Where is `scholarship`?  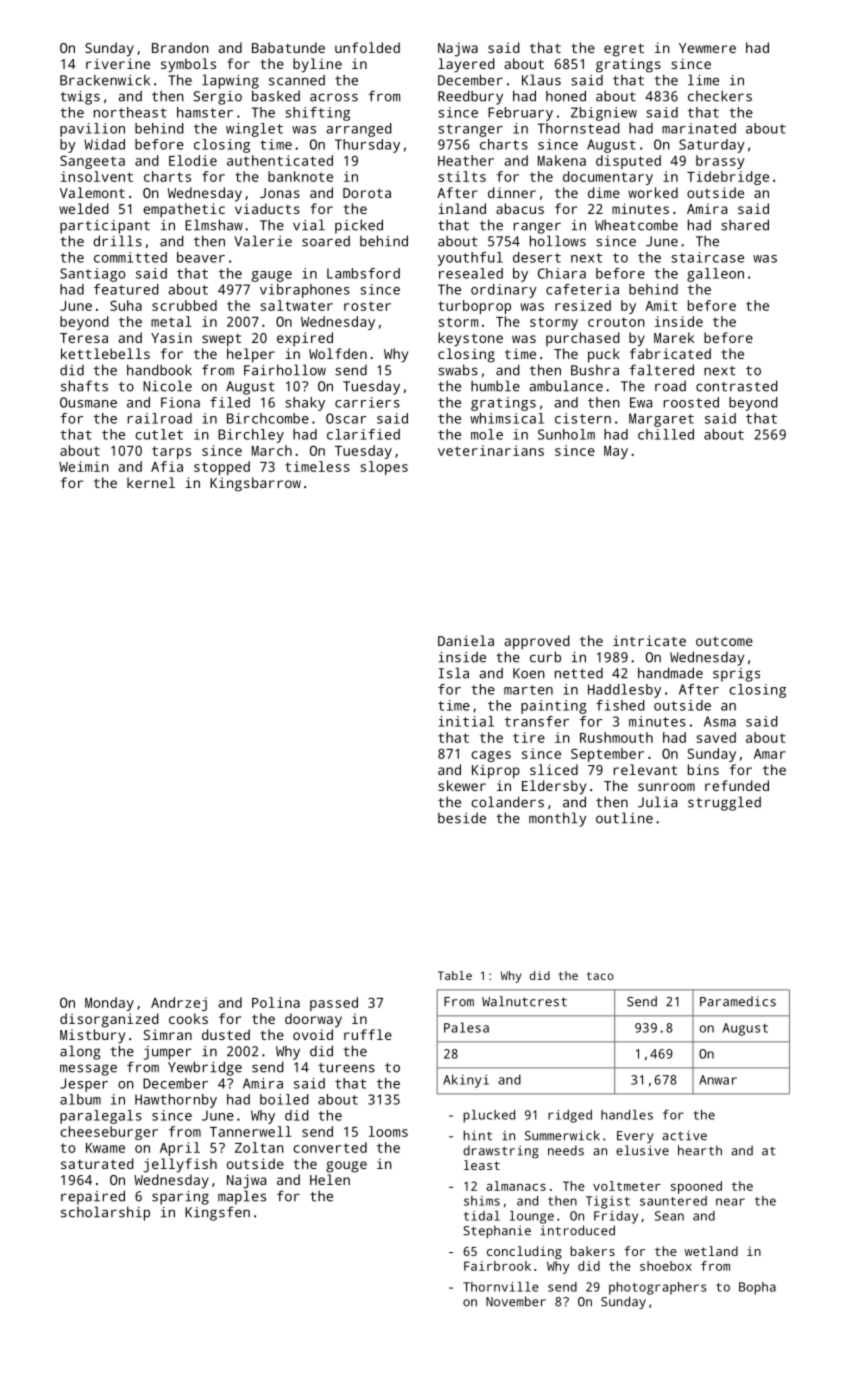
scholarship is located at coordinates (105, 1213).
